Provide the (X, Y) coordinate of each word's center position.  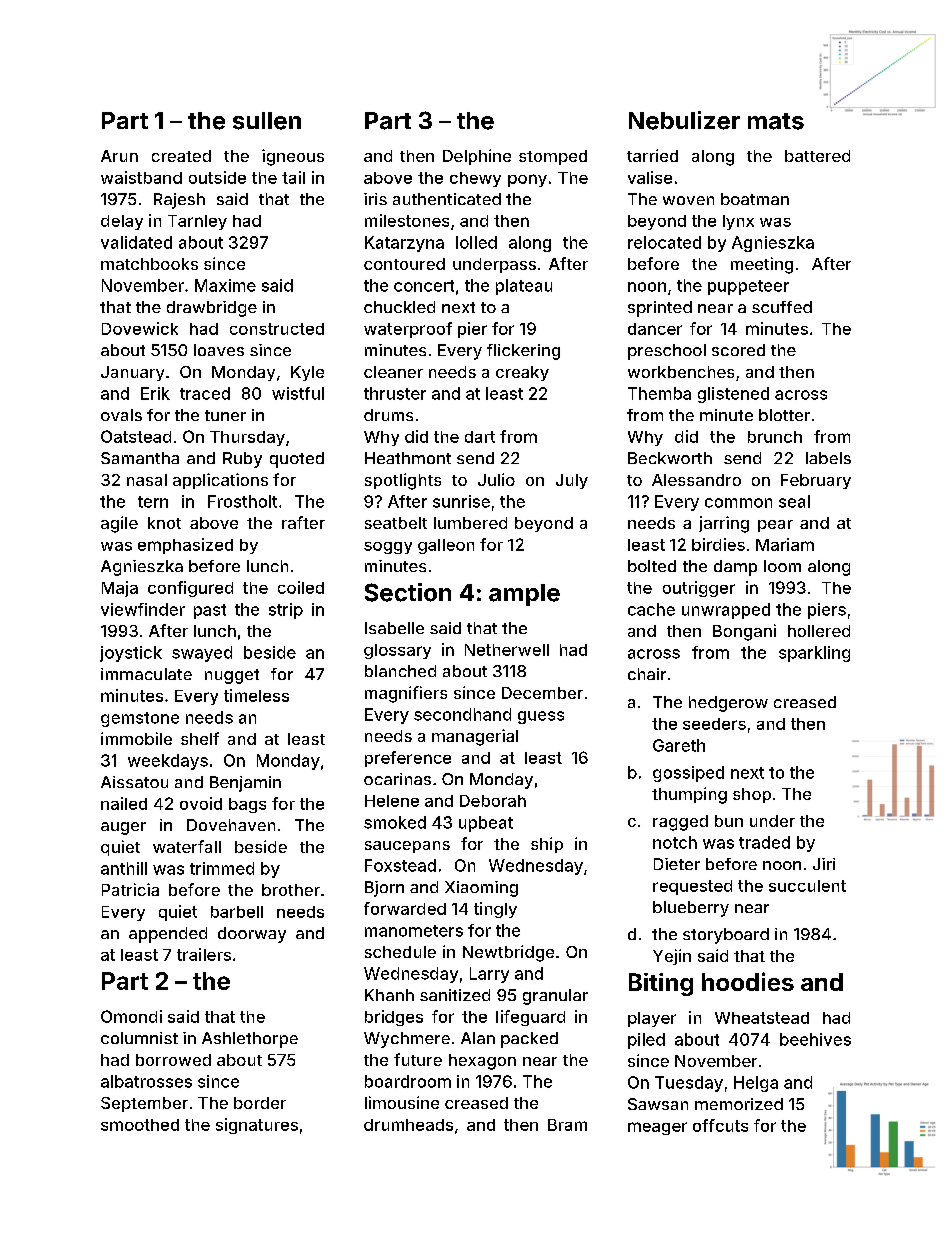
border (260, 1103)
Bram (567, 1125)
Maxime (225, 285)
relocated (664, 242)
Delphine (477, 157)
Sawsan (658, 1104)
